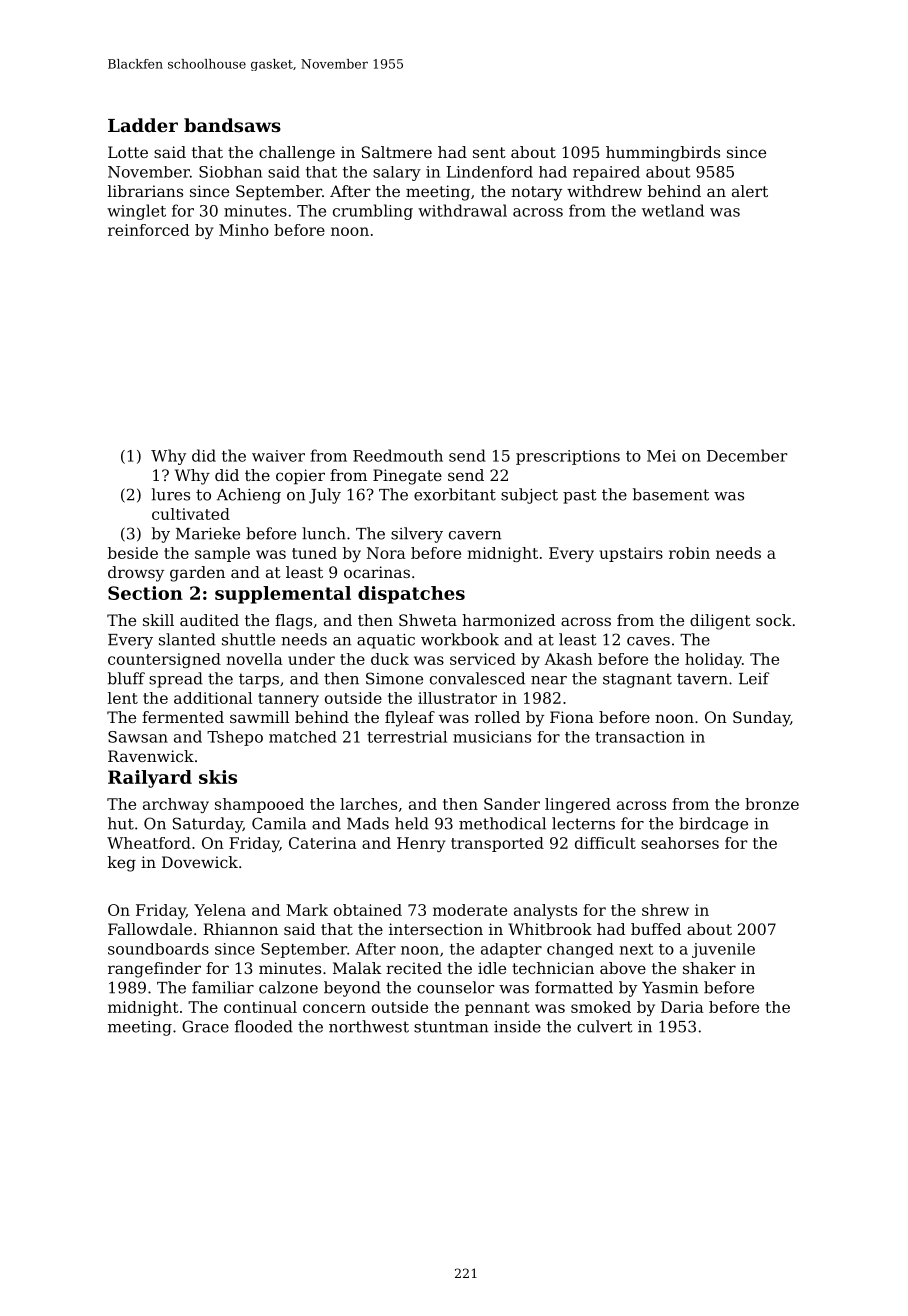 The height and width of the document is (1316, 908). Describe the element at coordinates (761, 719) in the document. I see `Sunday` at that location.
